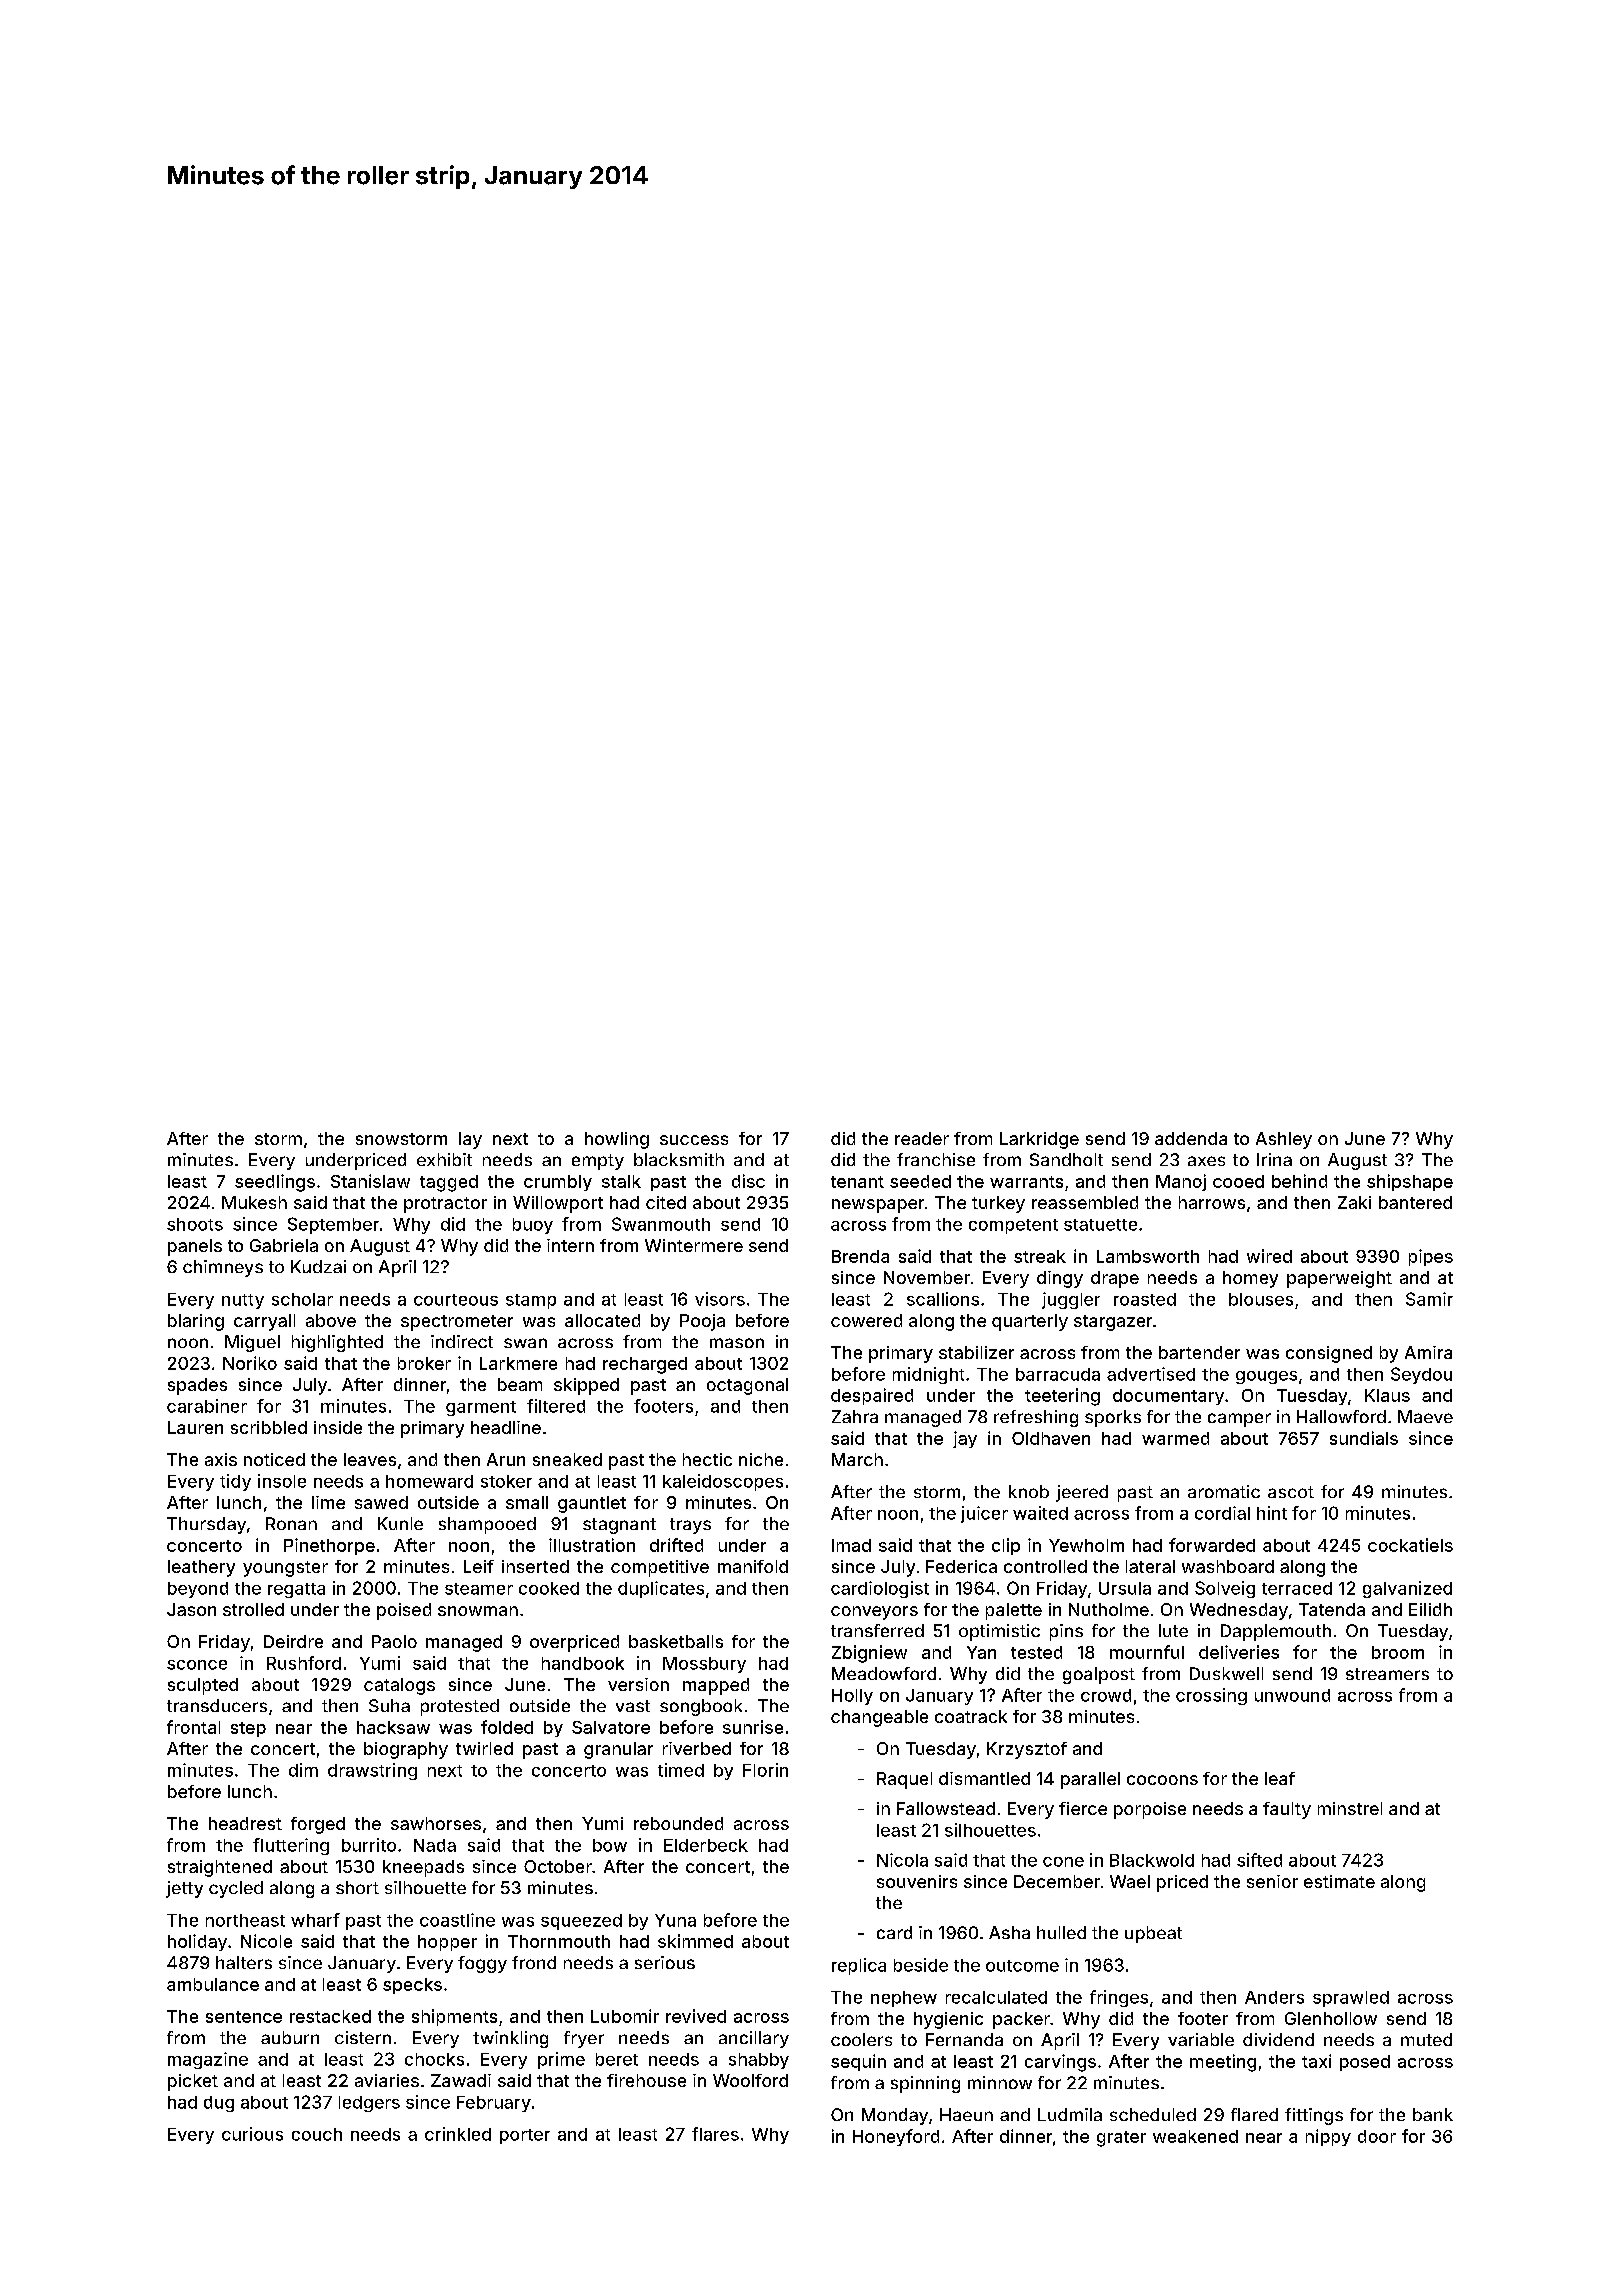 The height and width of the screenshot is (2292, 1620). I want to click on magazine, so click(208, 2060).
